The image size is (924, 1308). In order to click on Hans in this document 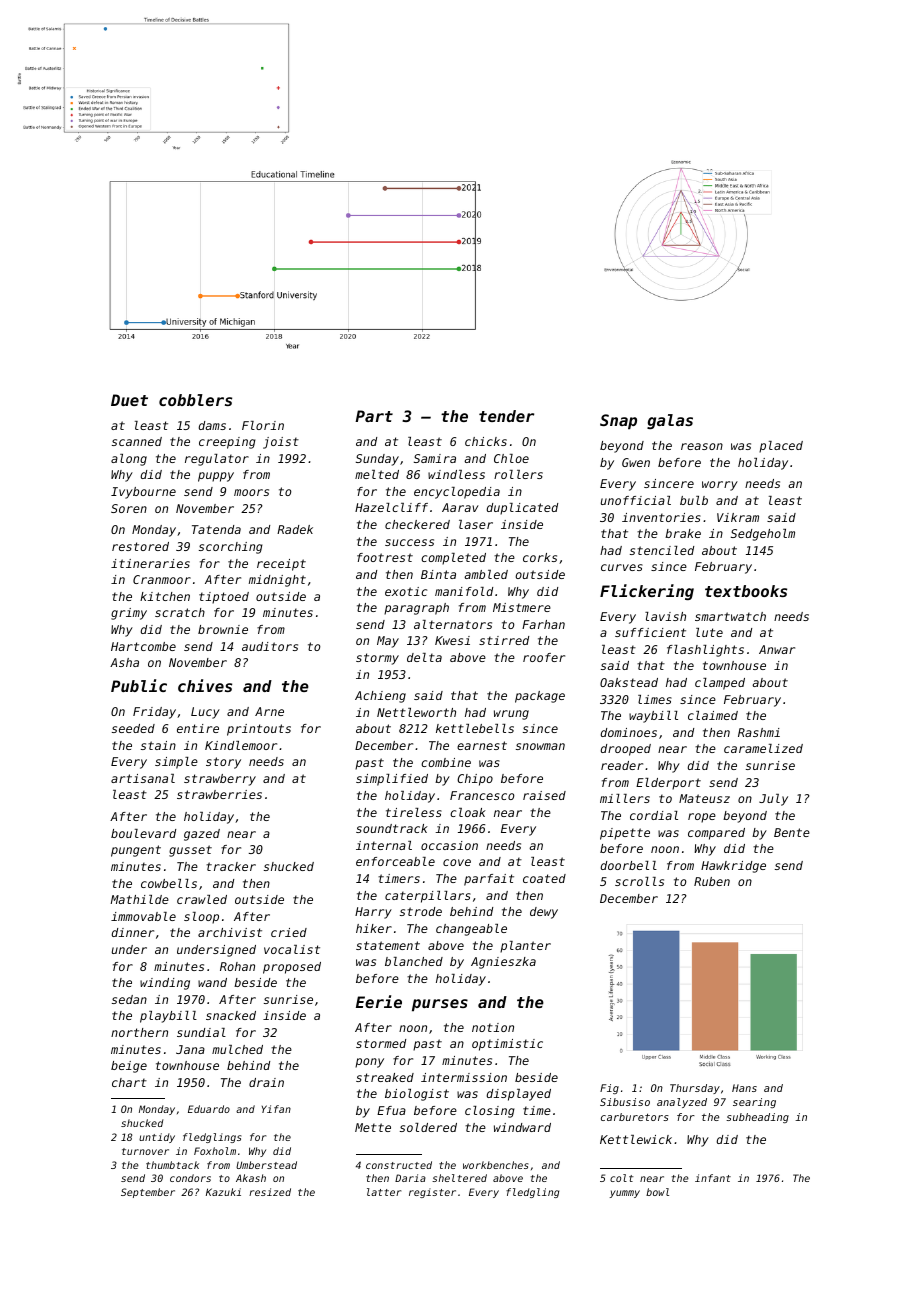, I will do `click(744, 1088)`.
